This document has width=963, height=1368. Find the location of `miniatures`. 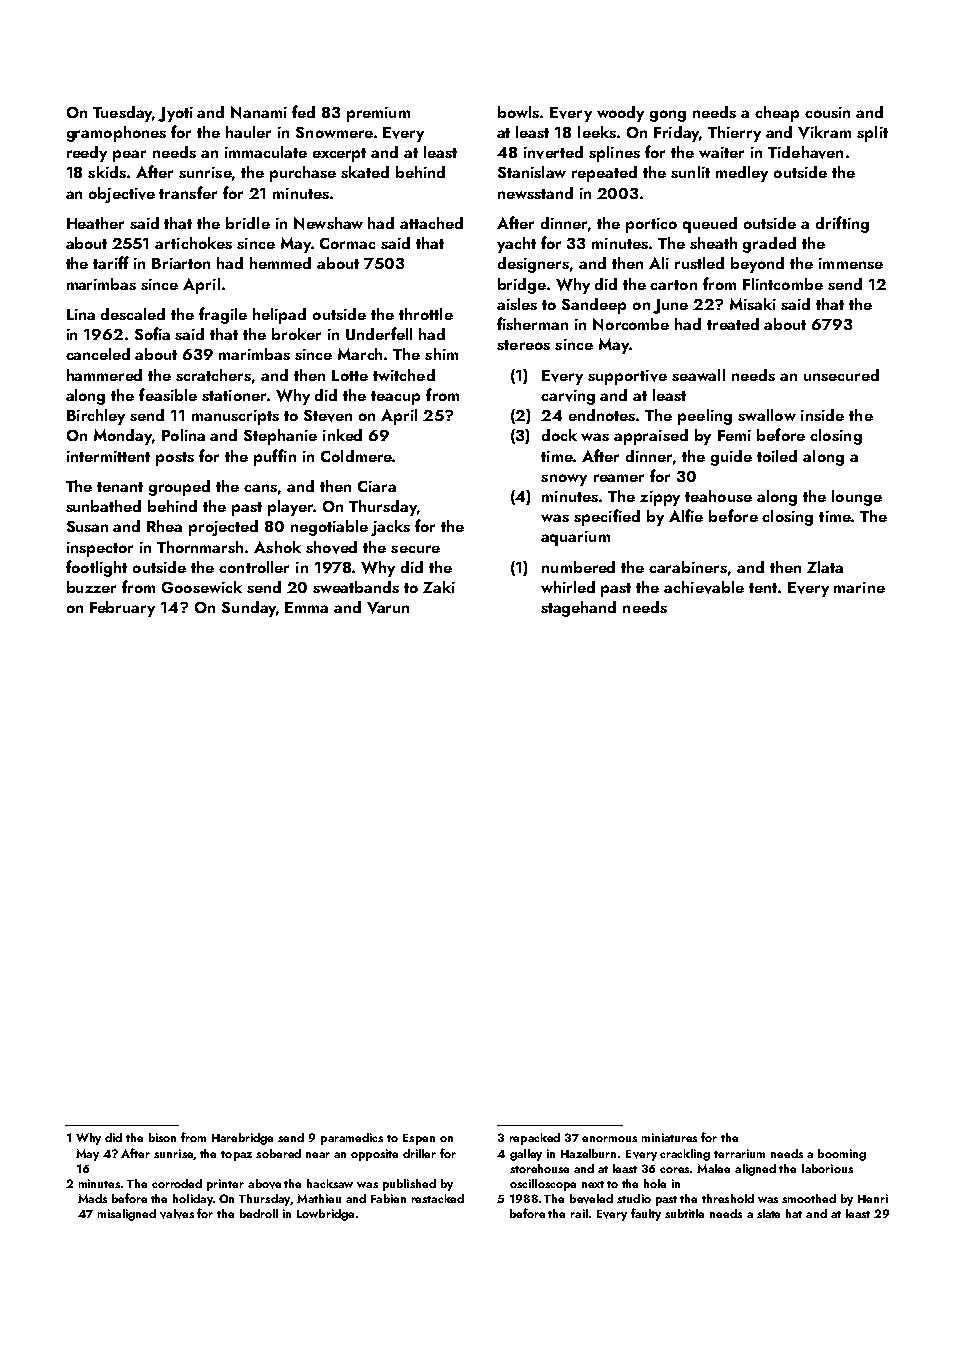

miniatures is located at coordinates (669, 1137).
